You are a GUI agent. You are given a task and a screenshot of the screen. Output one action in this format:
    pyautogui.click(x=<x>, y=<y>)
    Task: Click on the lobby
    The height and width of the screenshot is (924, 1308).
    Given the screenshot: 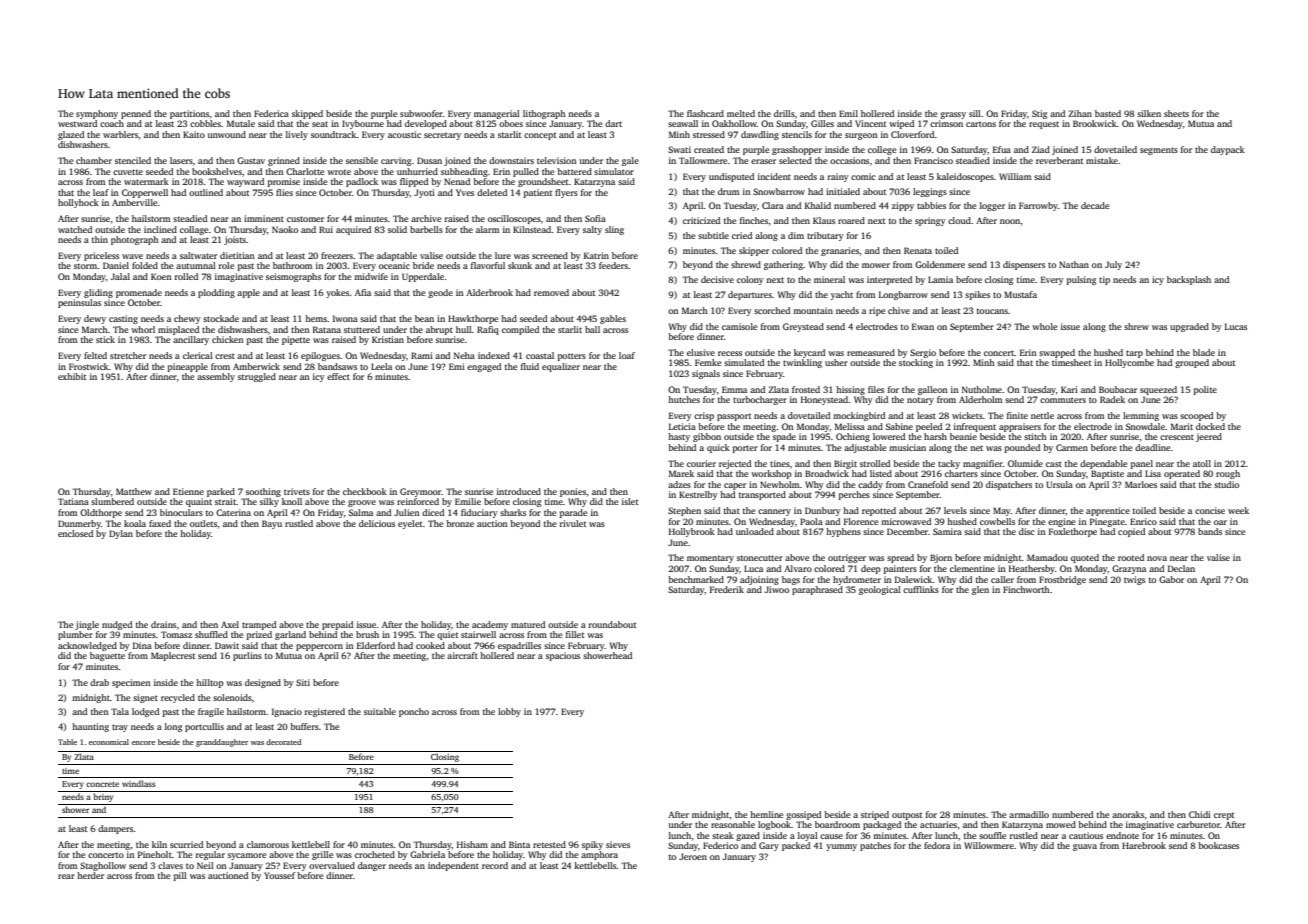 What is the action you would take?
    pyautogui.click(x=509, y=712)
